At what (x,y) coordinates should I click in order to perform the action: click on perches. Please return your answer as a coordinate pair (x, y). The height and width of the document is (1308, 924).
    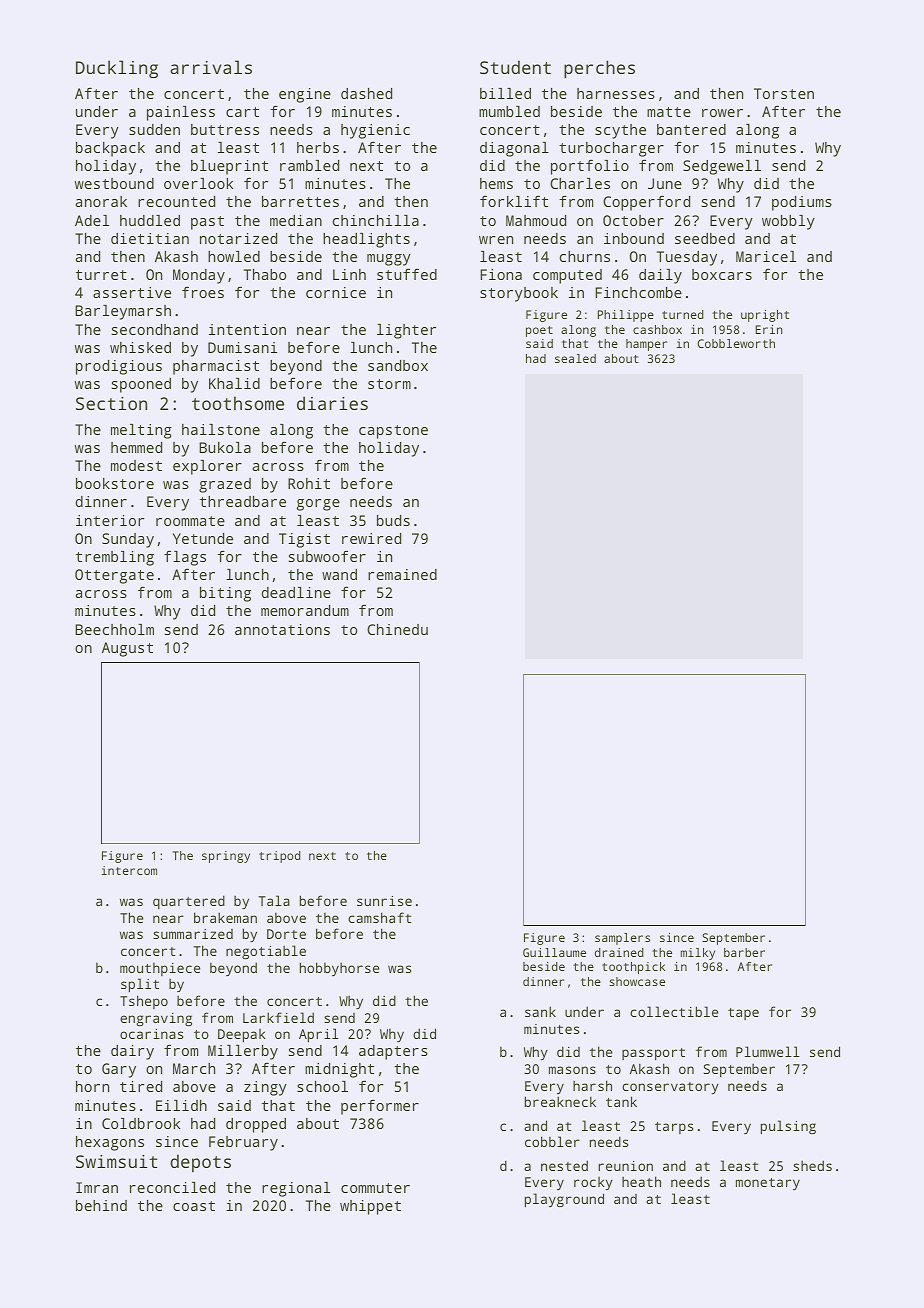
    Looking at the image, I should click on (599, 69).
